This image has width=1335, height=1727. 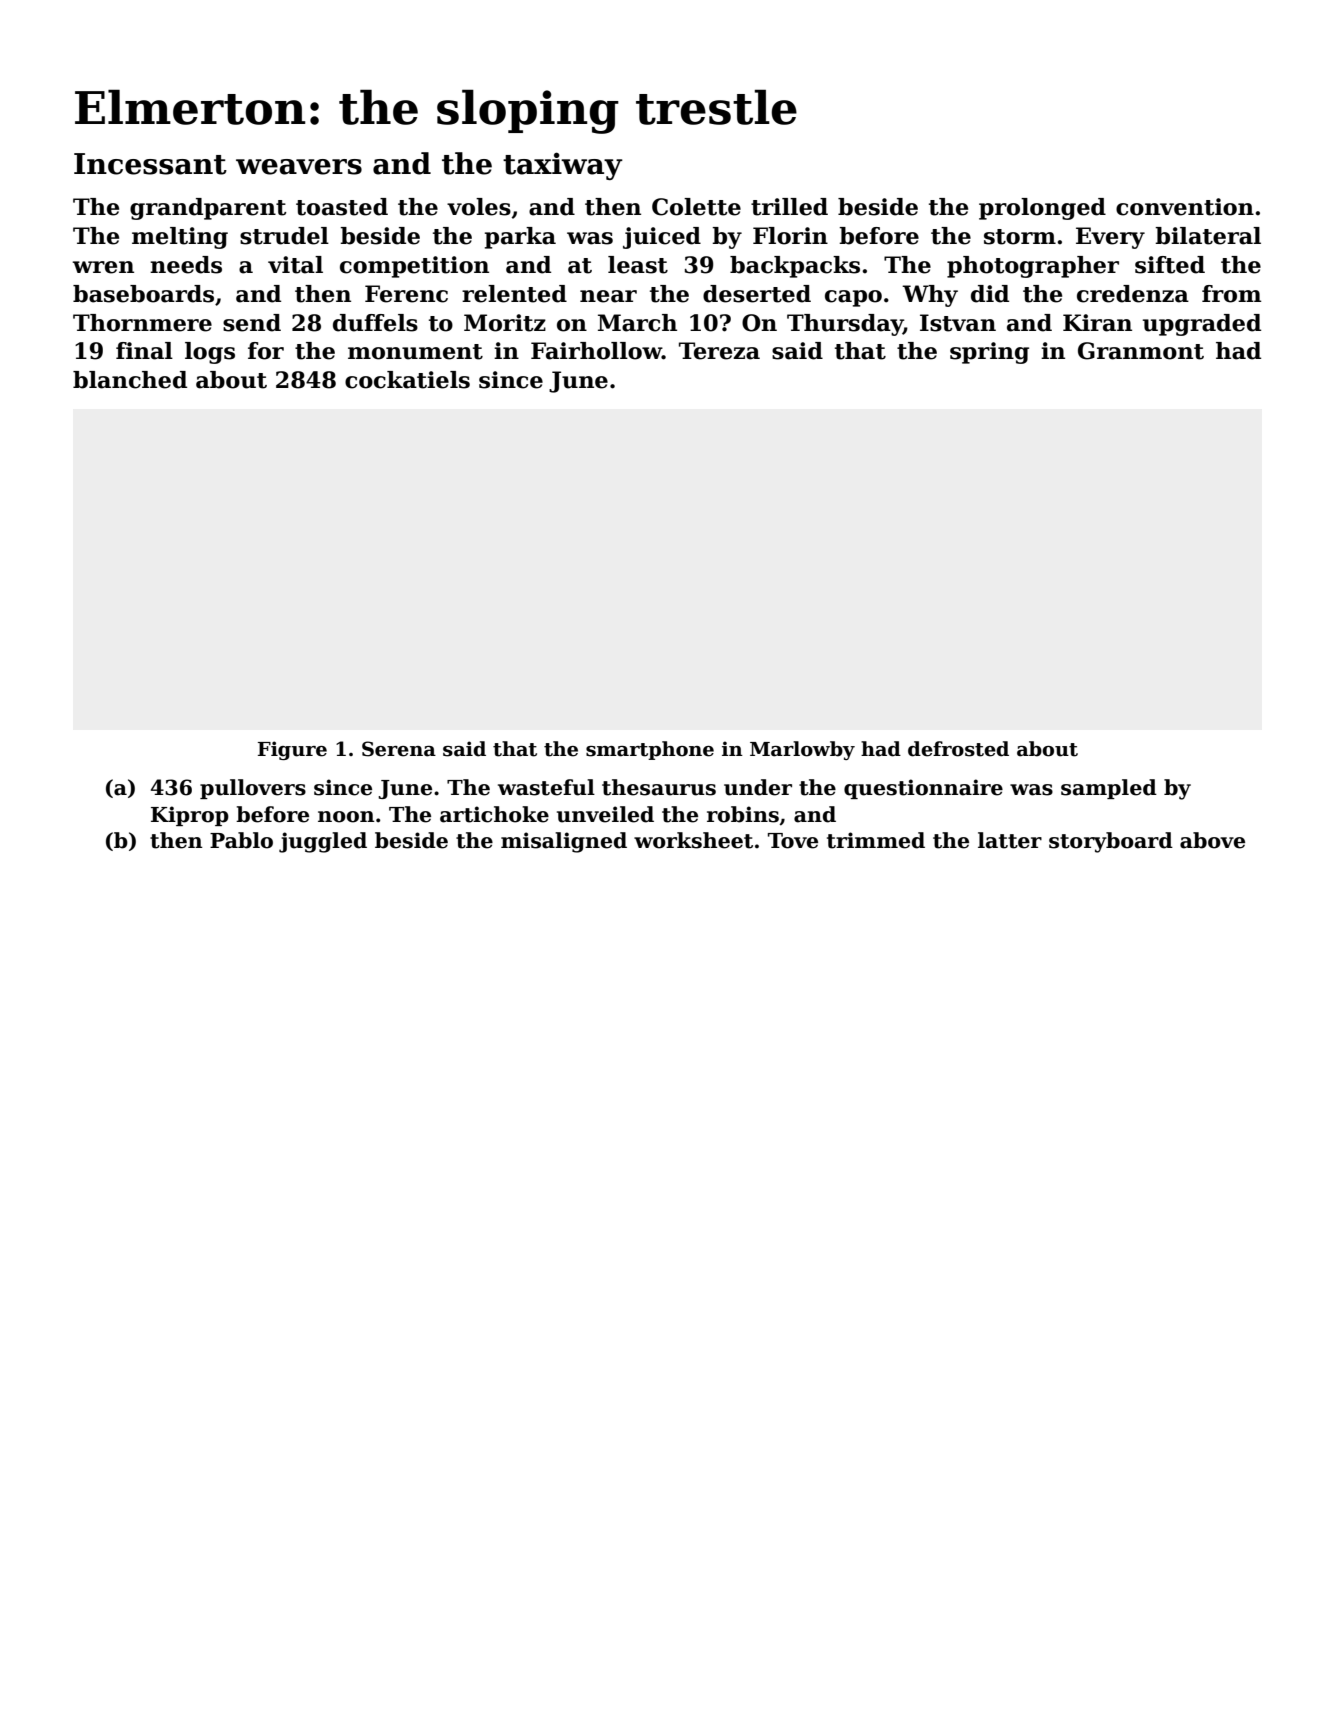 What do you see at coordinates (150, 164) in the image?
I see `Incessant` at bounding box center [150, 164].
